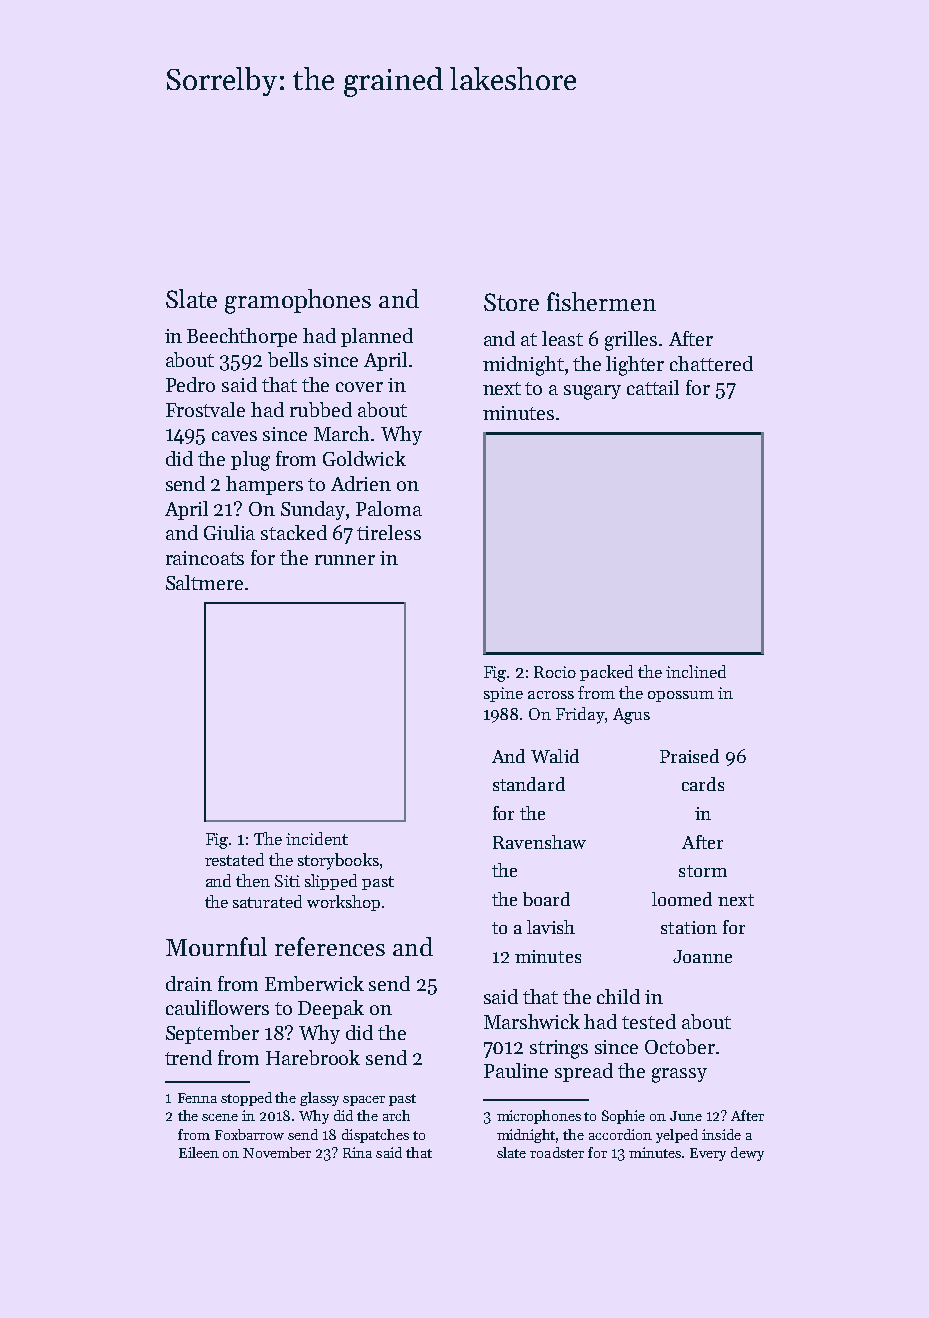 The image size is (929, 1318). I want to click on dewy, so click(747, 1154).
